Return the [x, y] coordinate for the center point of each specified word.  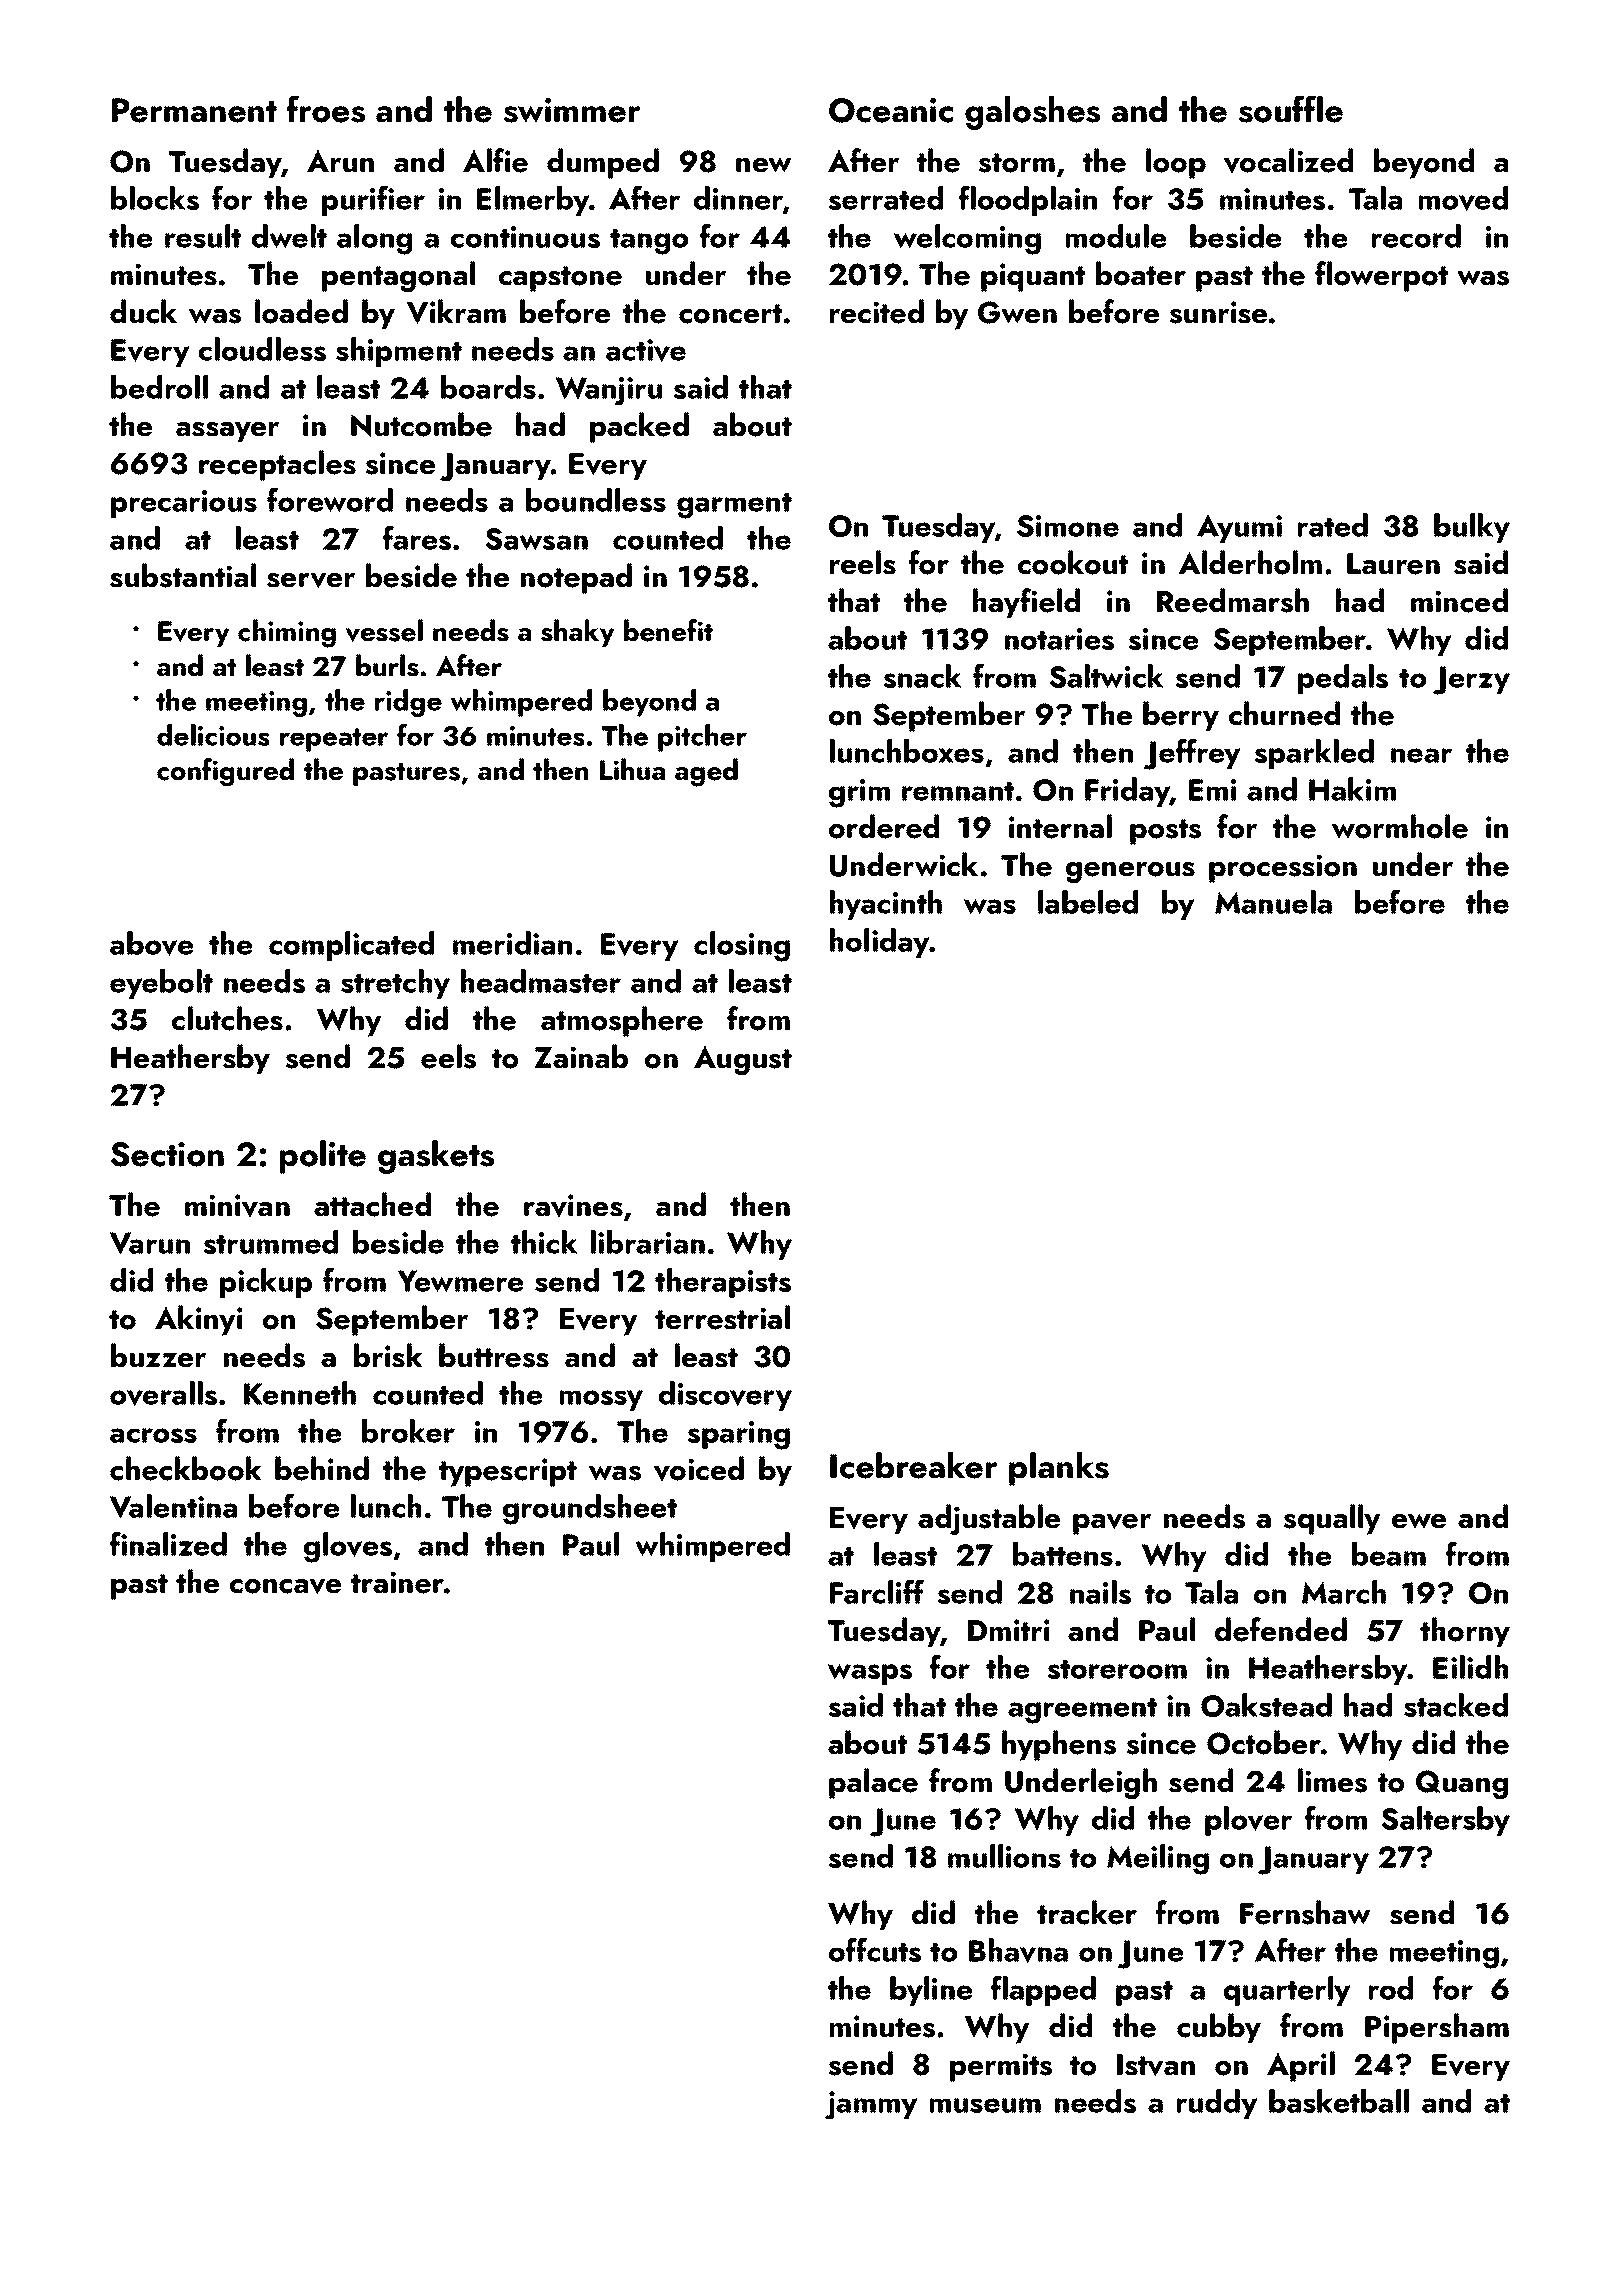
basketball [1339, 2101]
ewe [1419, 1521]
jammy [871, 2105]
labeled [1088, 902]
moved [1463, 198]
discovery [725, 1396]
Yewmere [460, 1281]
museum [985, 2105]
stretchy [395, 984]
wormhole [1400, 826]
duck [143, 311]
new [764, 165]
